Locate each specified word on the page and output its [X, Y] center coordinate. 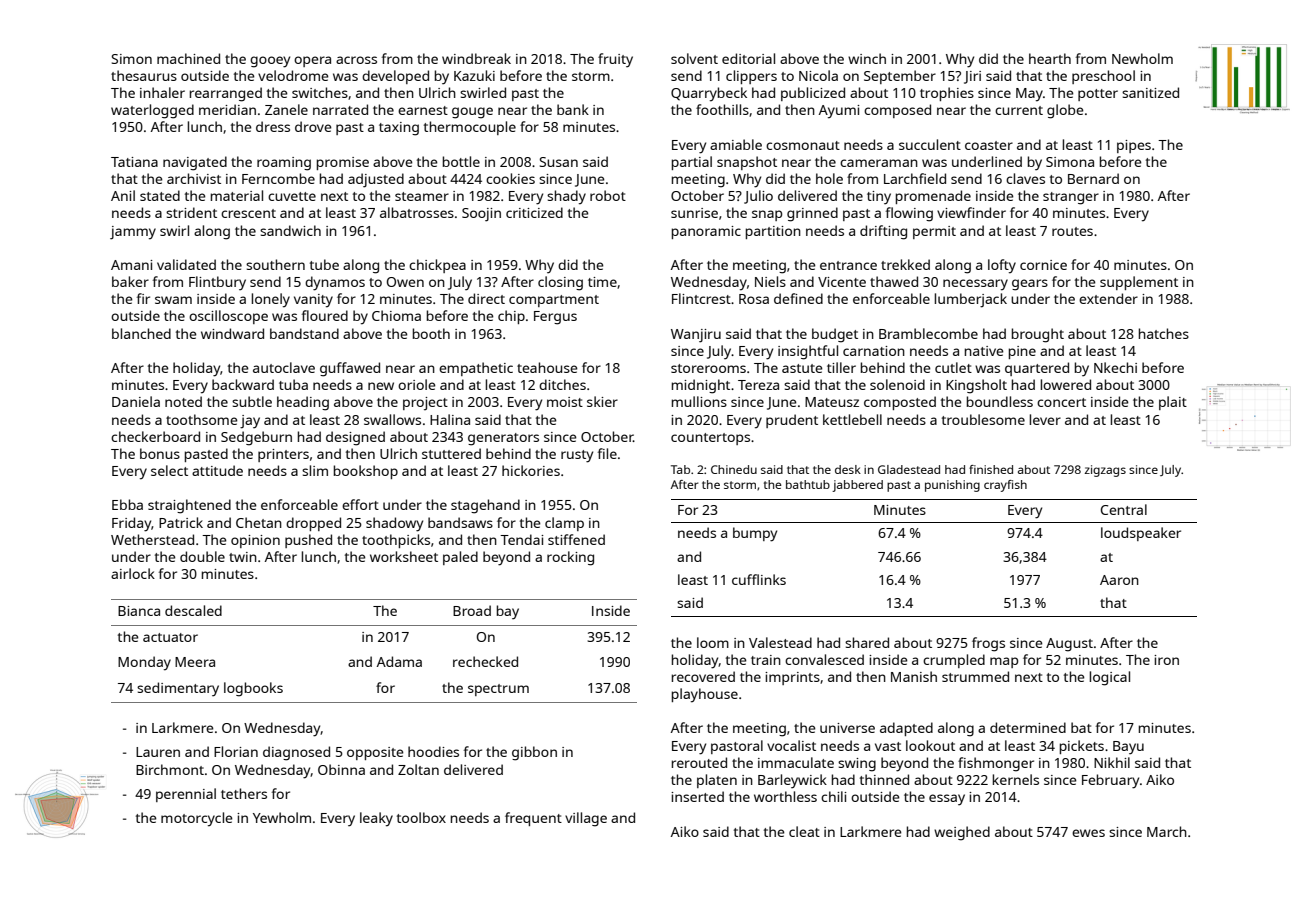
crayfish [1005, 486]
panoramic [706, 232]
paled [460, 558]
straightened [189, 506]
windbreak [476, 58]
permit [934, 232]
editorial [748, 58]
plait [1173, 403]
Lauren [158, 752]
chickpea [437, 266]
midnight [701, 386]
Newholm [1142, 58]
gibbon [534, 753]
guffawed [350, 369]
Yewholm [282, 817]
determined [1028, 727]
